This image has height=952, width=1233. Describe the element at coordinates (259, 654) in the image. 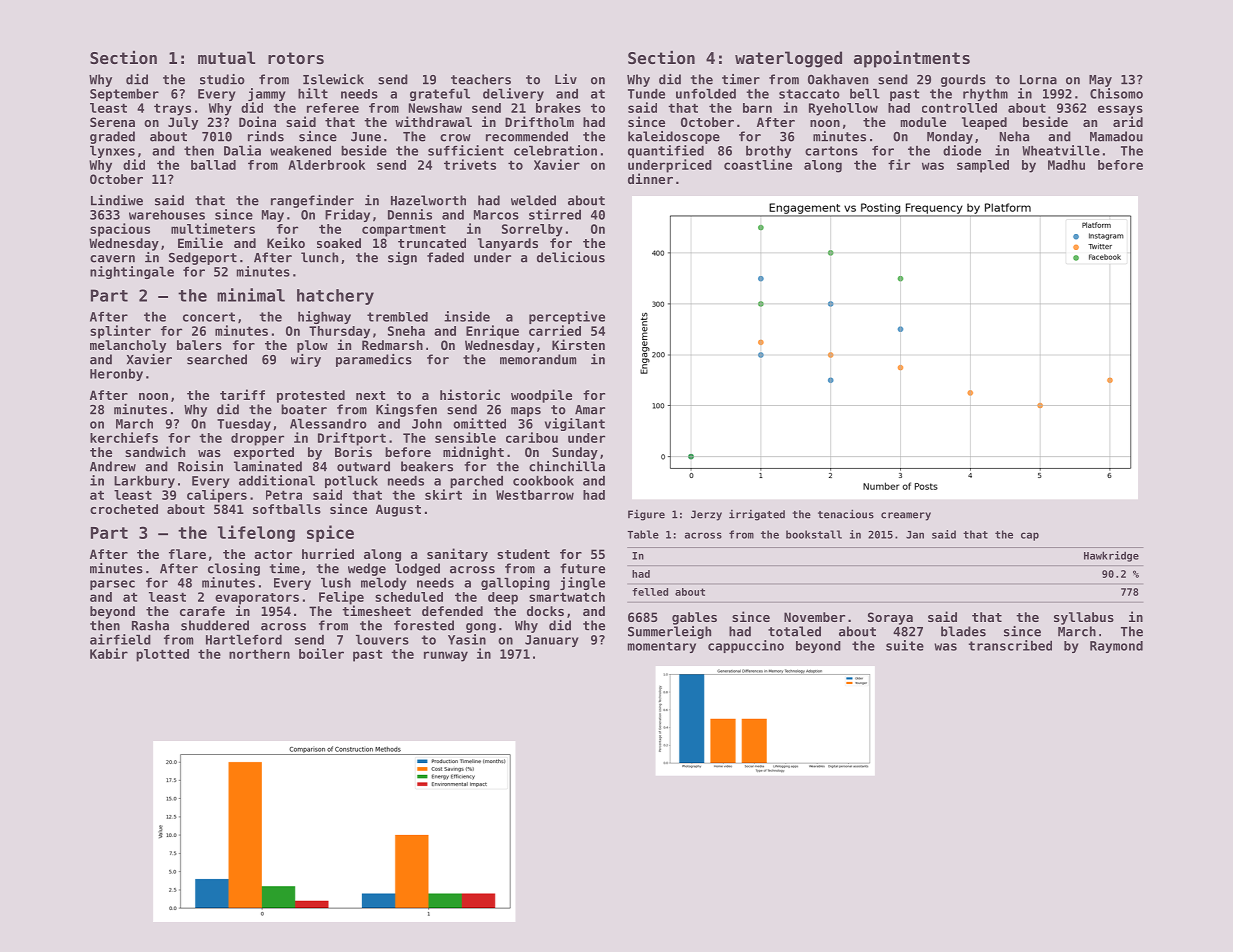

I see `northern` at that location.
